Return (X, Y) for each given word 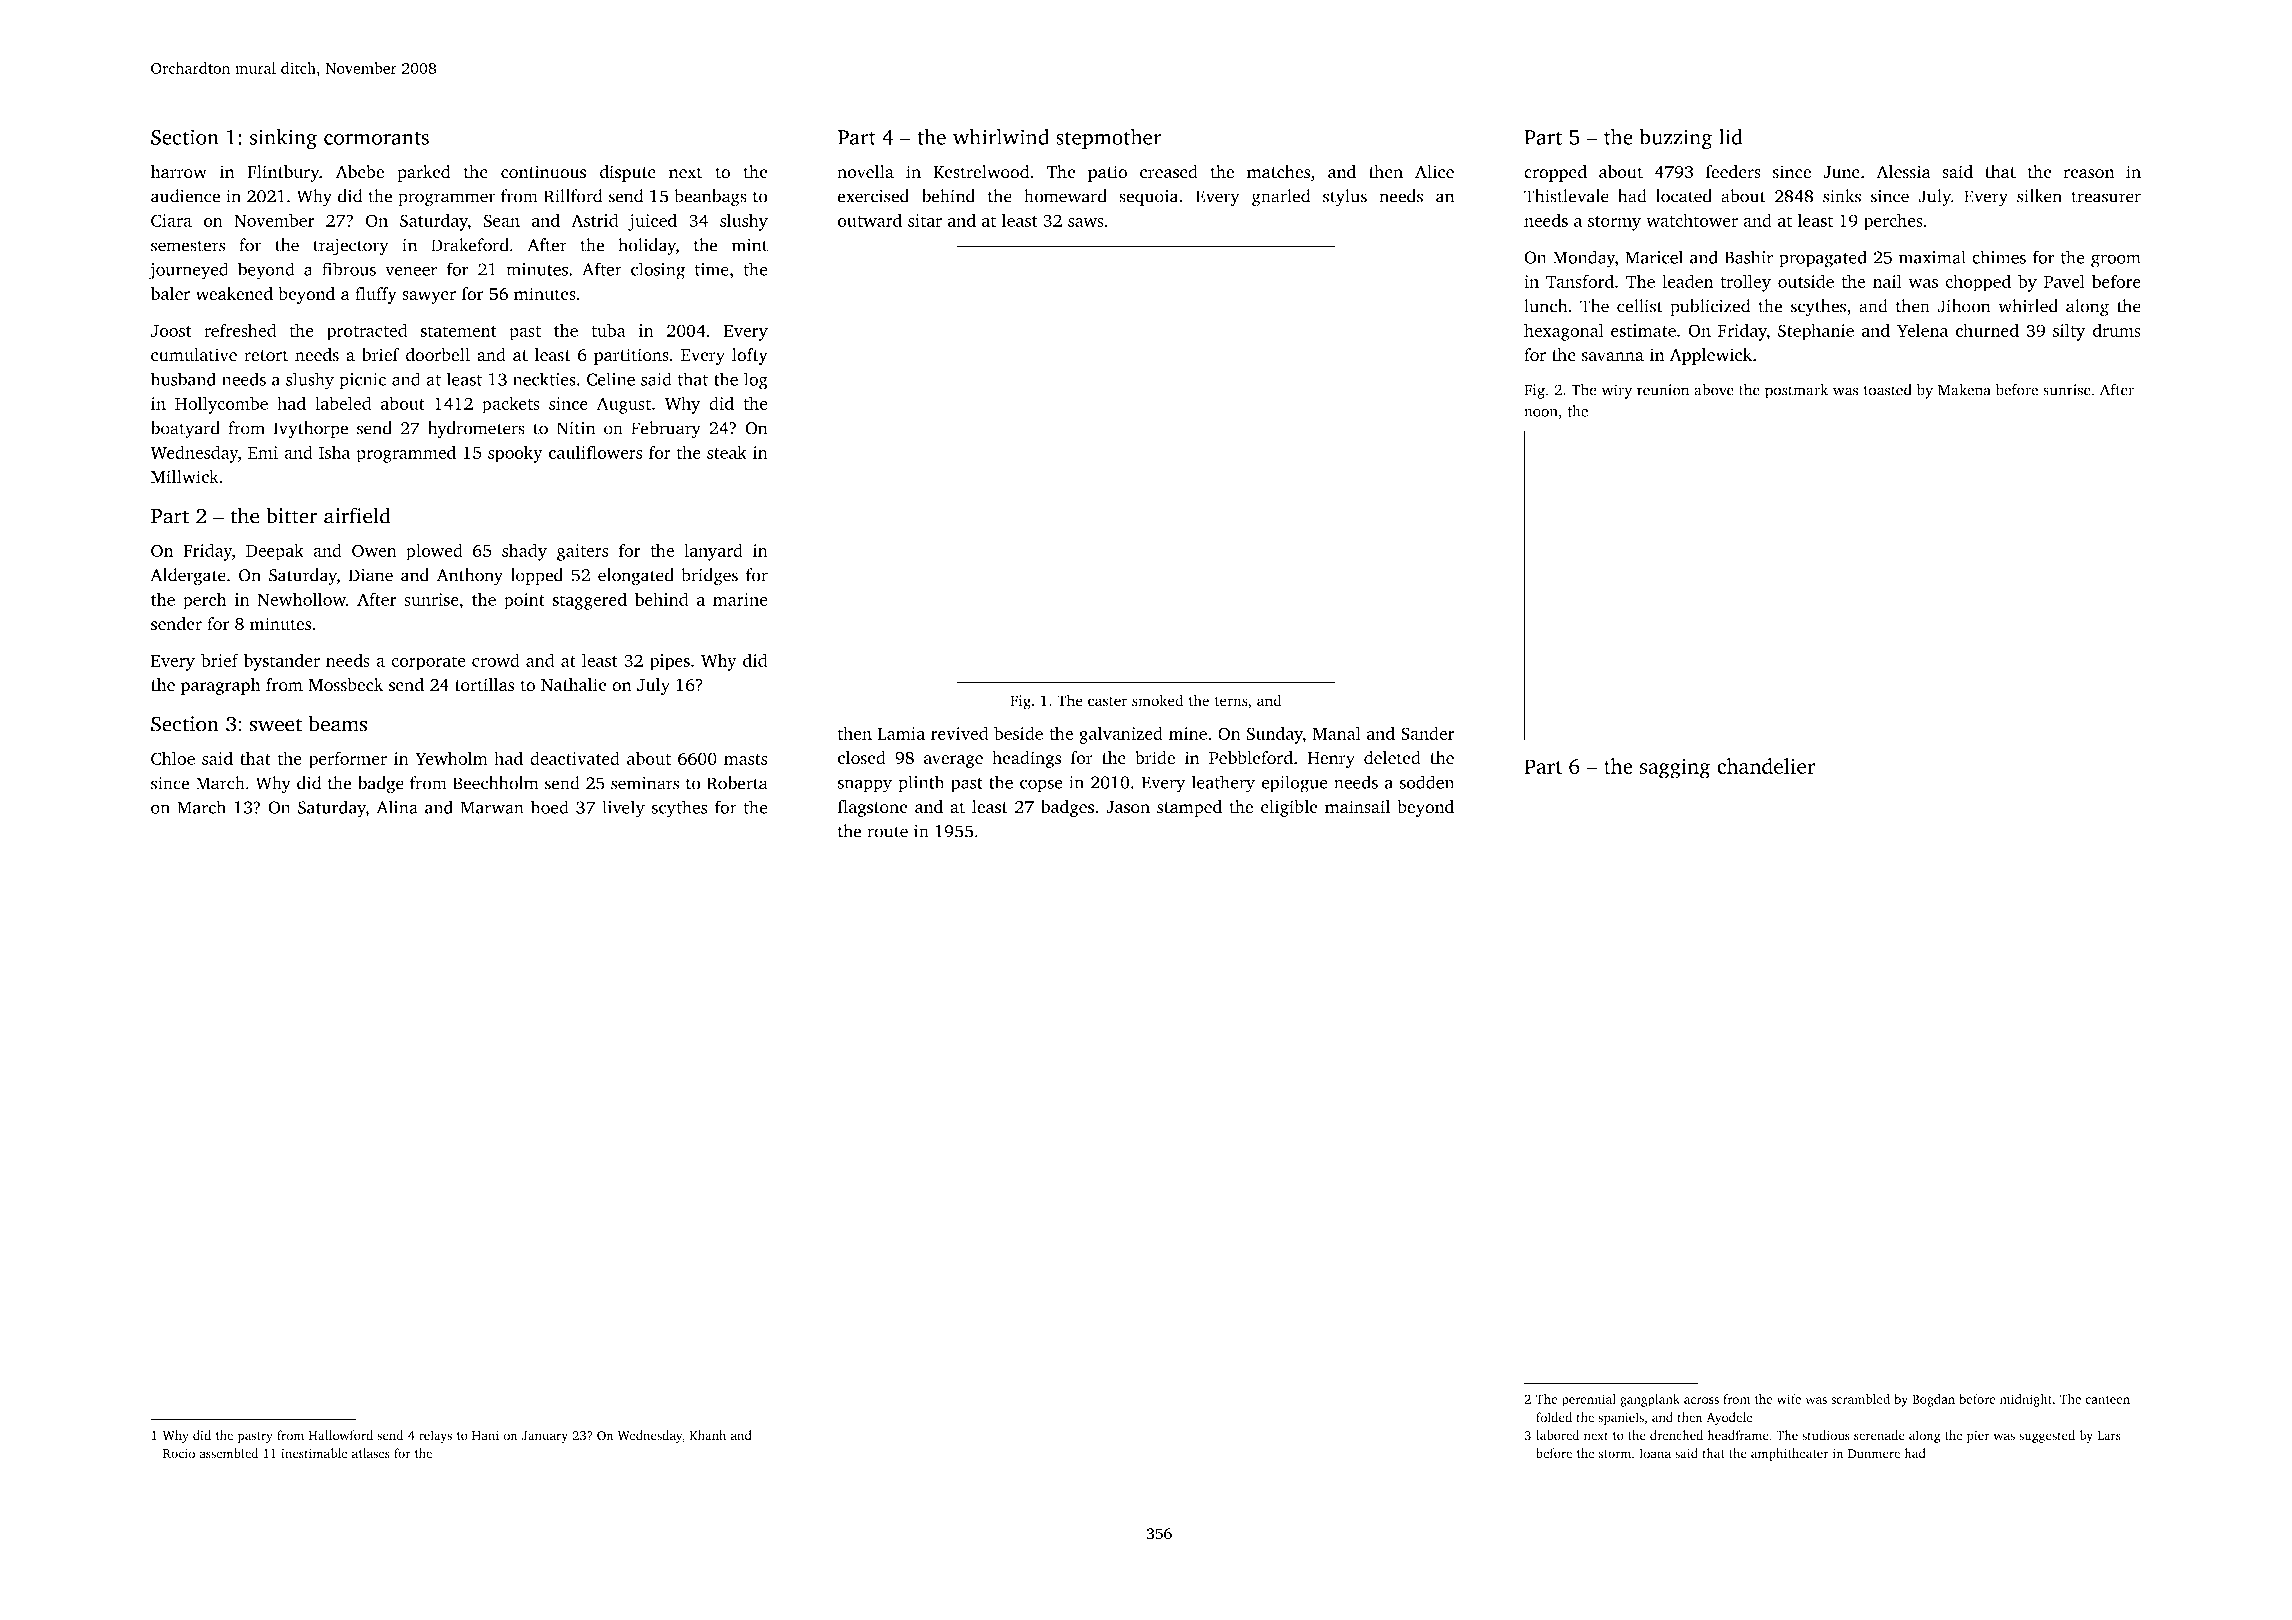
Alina (397, 807)
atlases (371, 1453)
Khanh (707, 1435)
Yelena (1922, 330)
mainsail (1357, 807)
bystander (282, 662)
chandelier (1766, 766)
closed (862, 758)
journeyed (188, 271)
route (888, 832)
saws (1086, 222)
